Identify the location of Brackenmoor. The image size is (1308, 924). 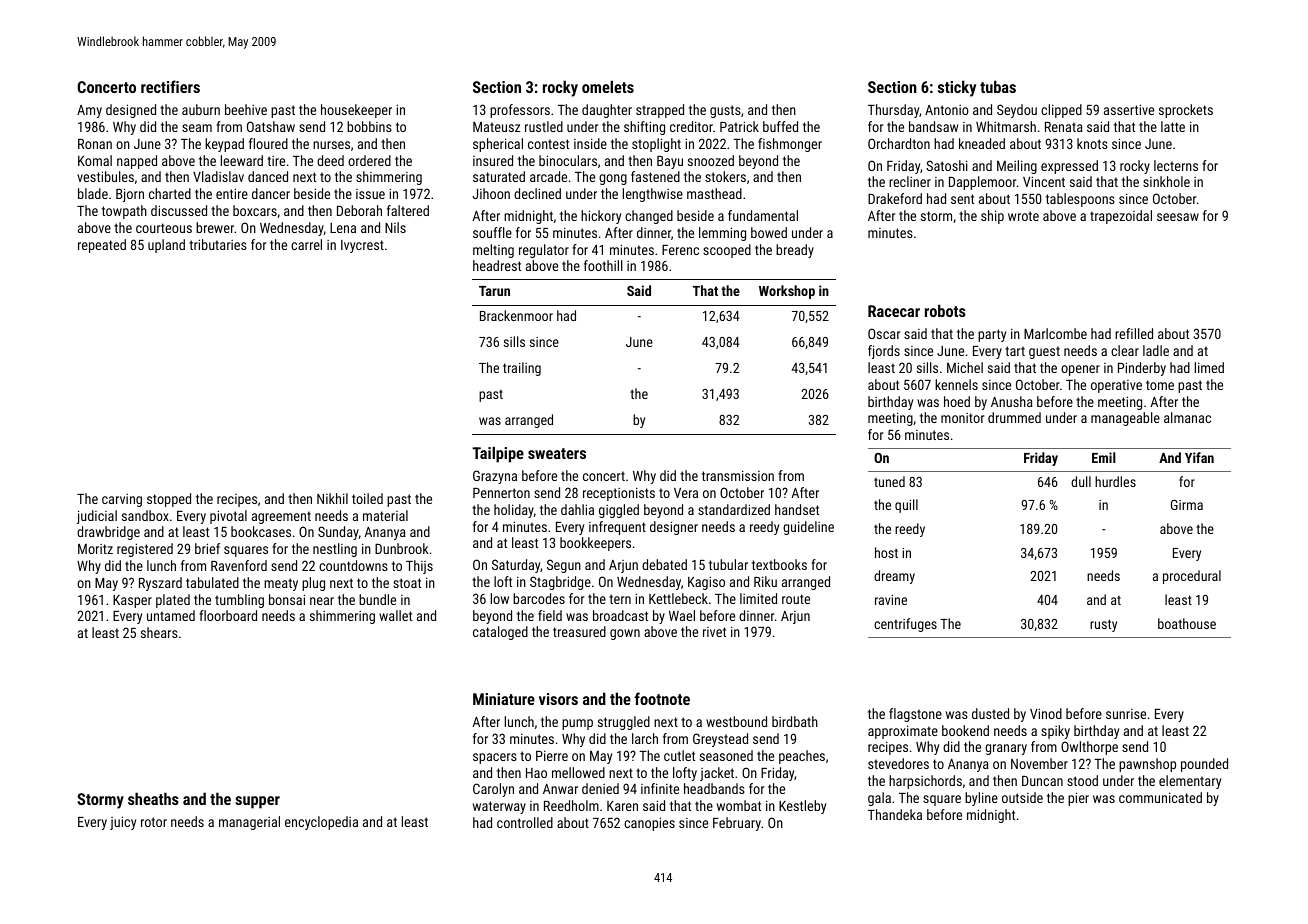
(516, 315).
